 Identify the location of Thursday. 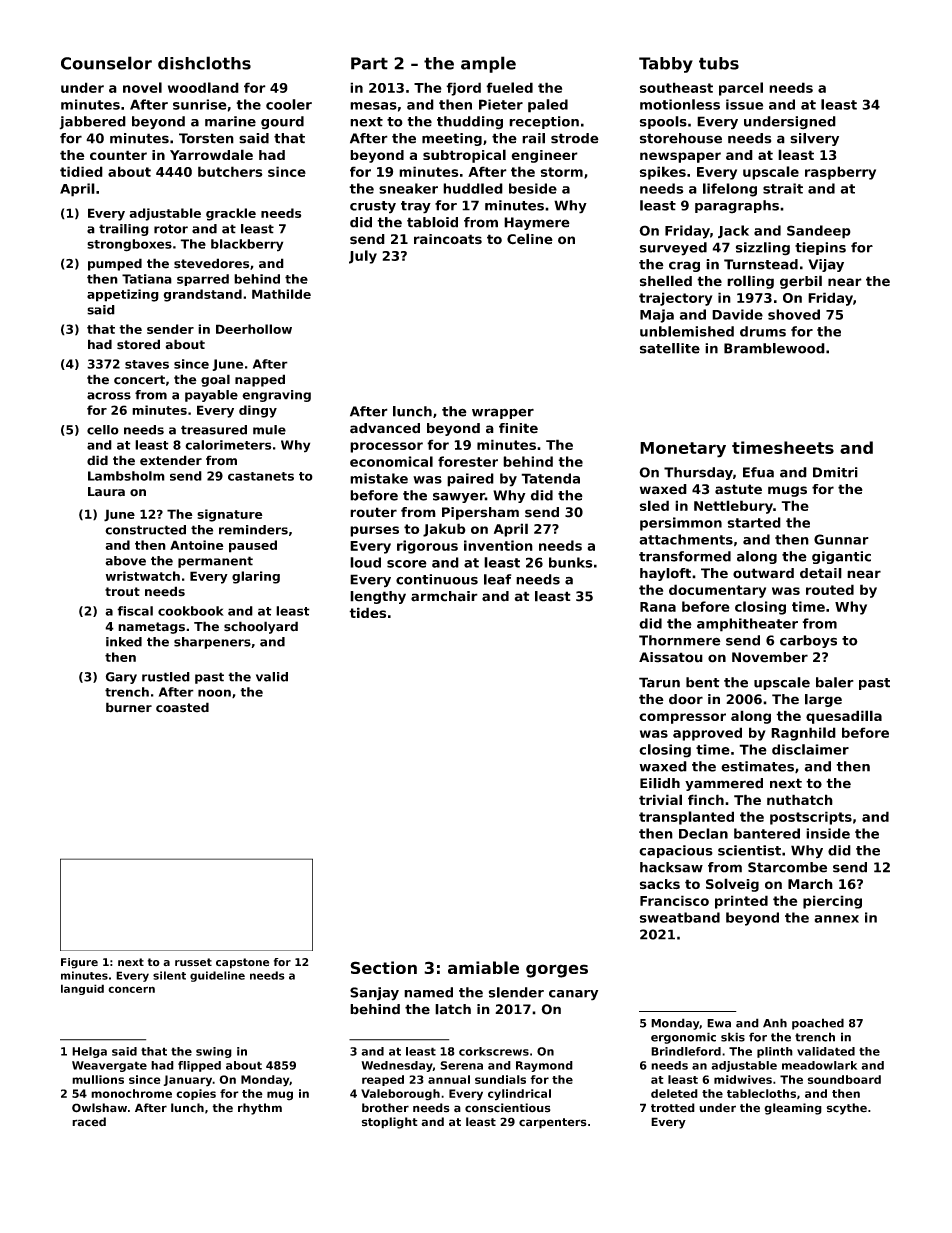
(698, 473).
